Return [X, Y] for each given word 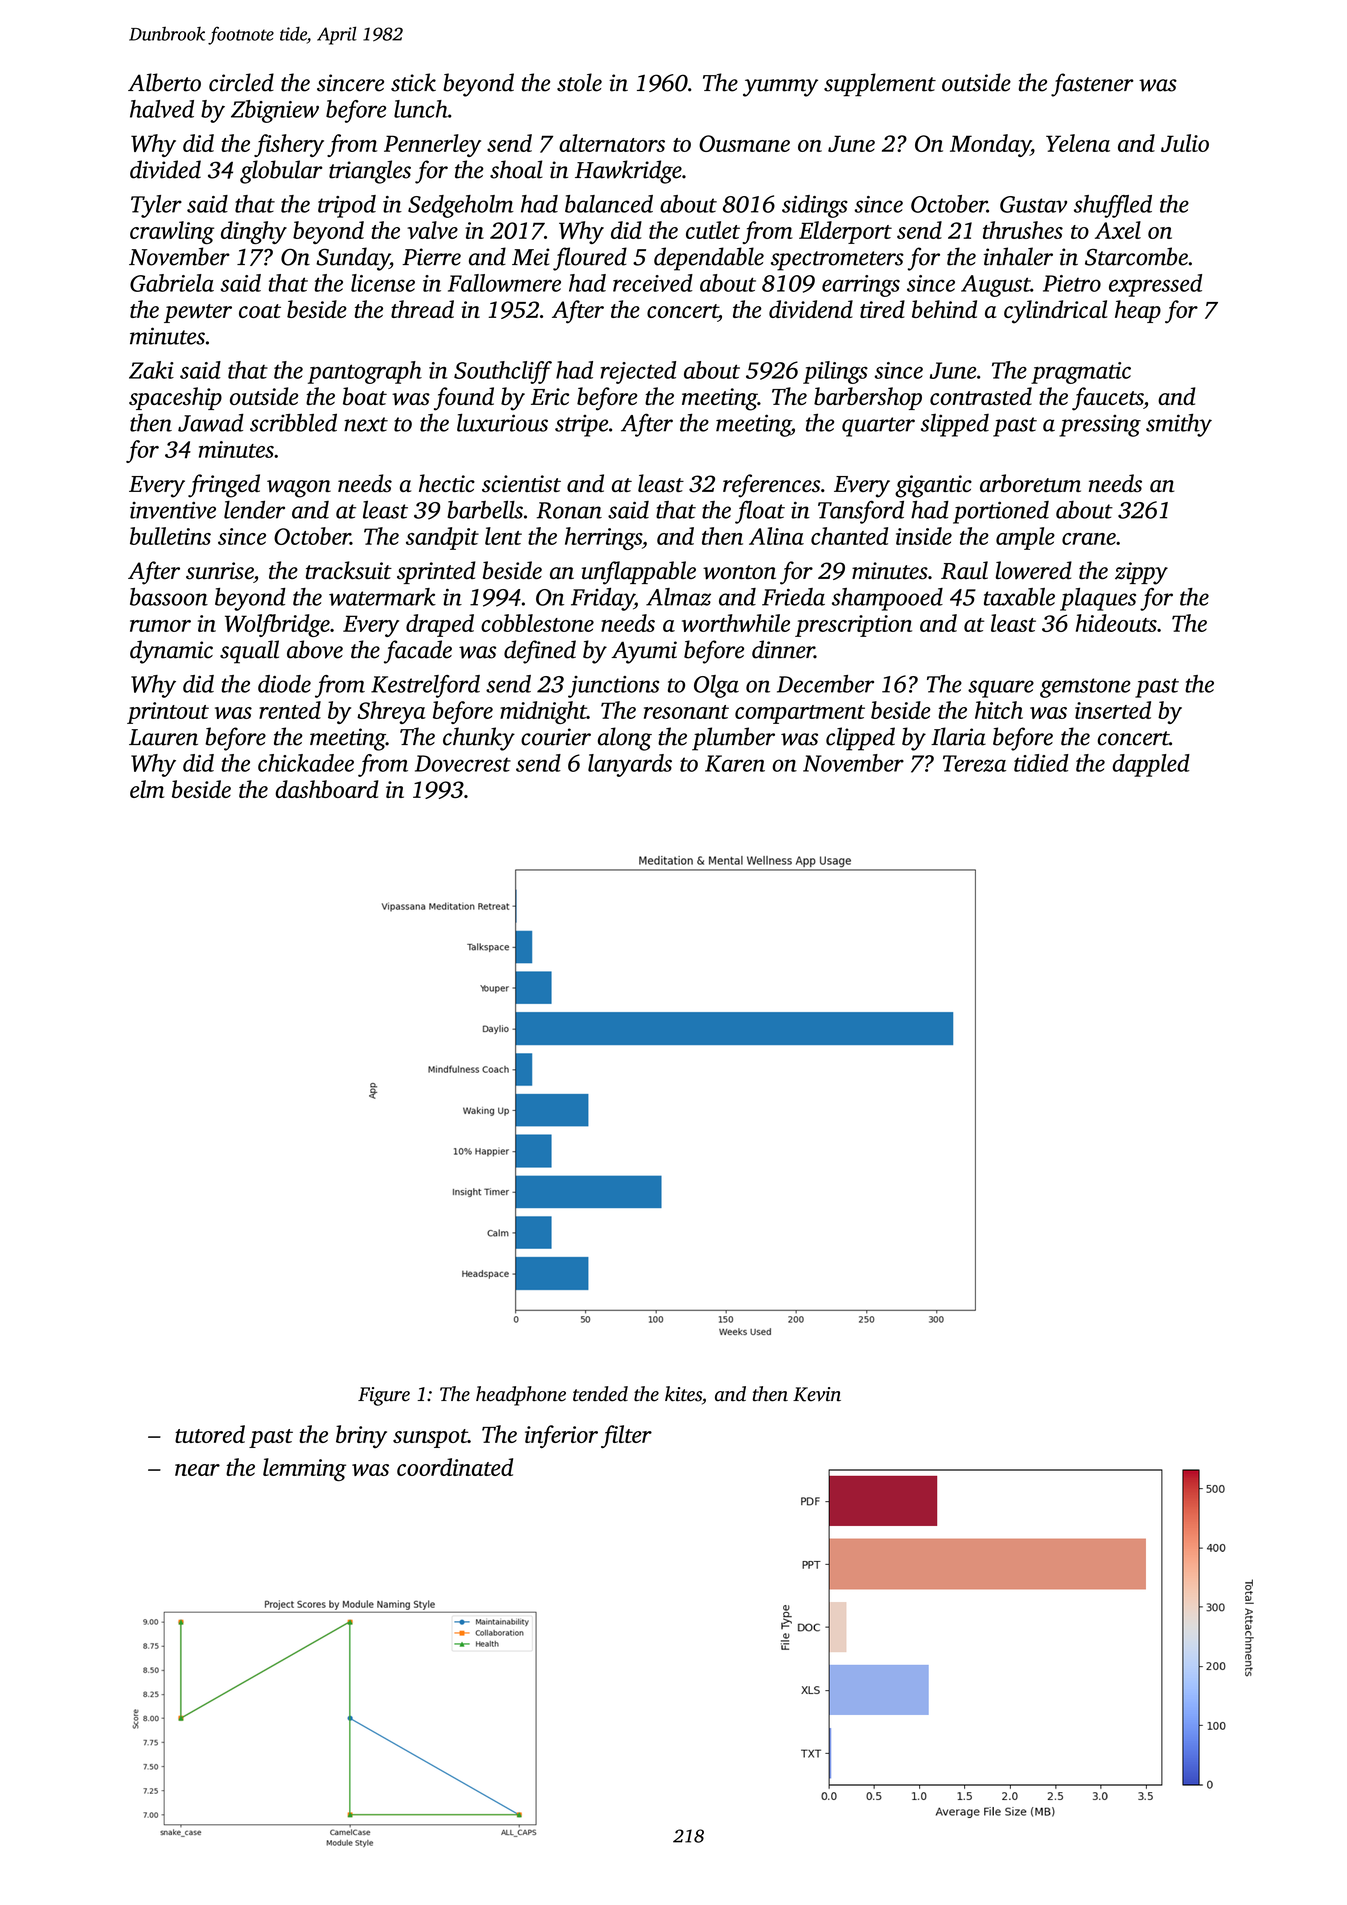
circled [241, 82]
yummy [780, 88]
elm [147, 789]
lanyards [630, 765]
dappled [1151, 765]
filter [626, 1436]
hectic [447, 483]
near [197, 1470]
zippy [1141, 573]
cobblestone [537, 623]
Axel [1118, 230]
